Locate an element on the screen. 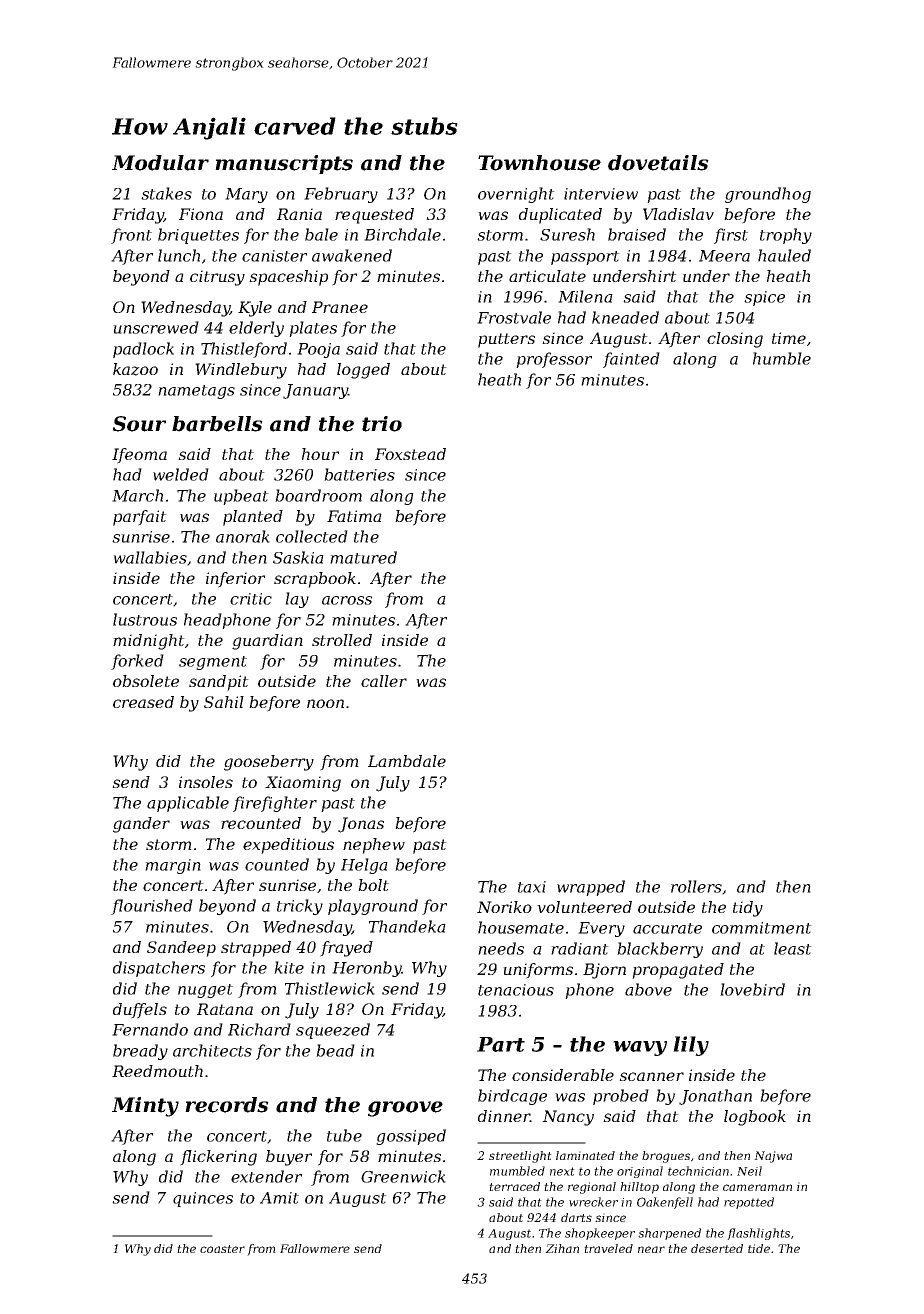  kite is located at coordinates (289, 967).
